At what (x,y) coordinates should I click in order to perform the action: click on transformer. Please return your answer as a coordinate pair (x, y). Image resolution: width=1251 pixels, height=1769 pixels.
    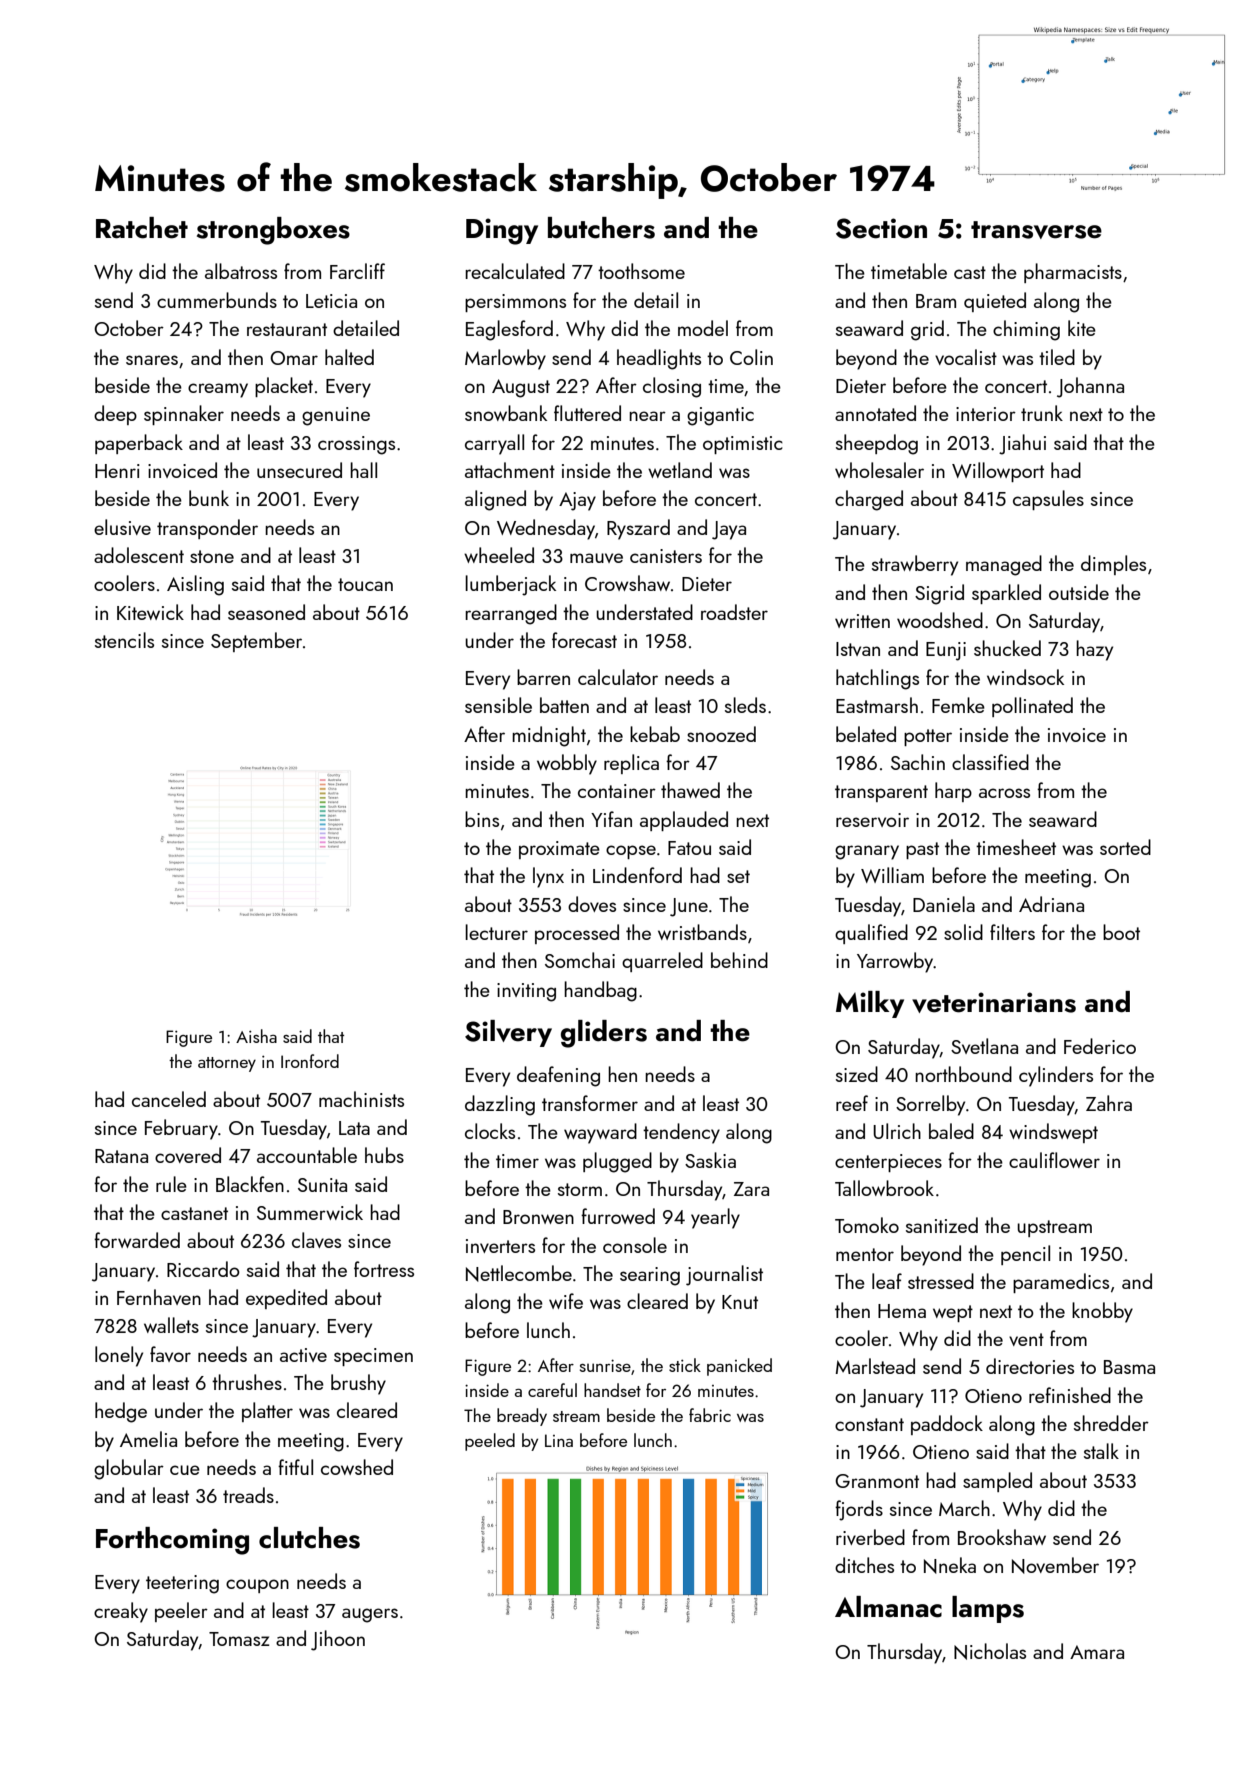
    Looking at the image, I should click on (590, 1103).
